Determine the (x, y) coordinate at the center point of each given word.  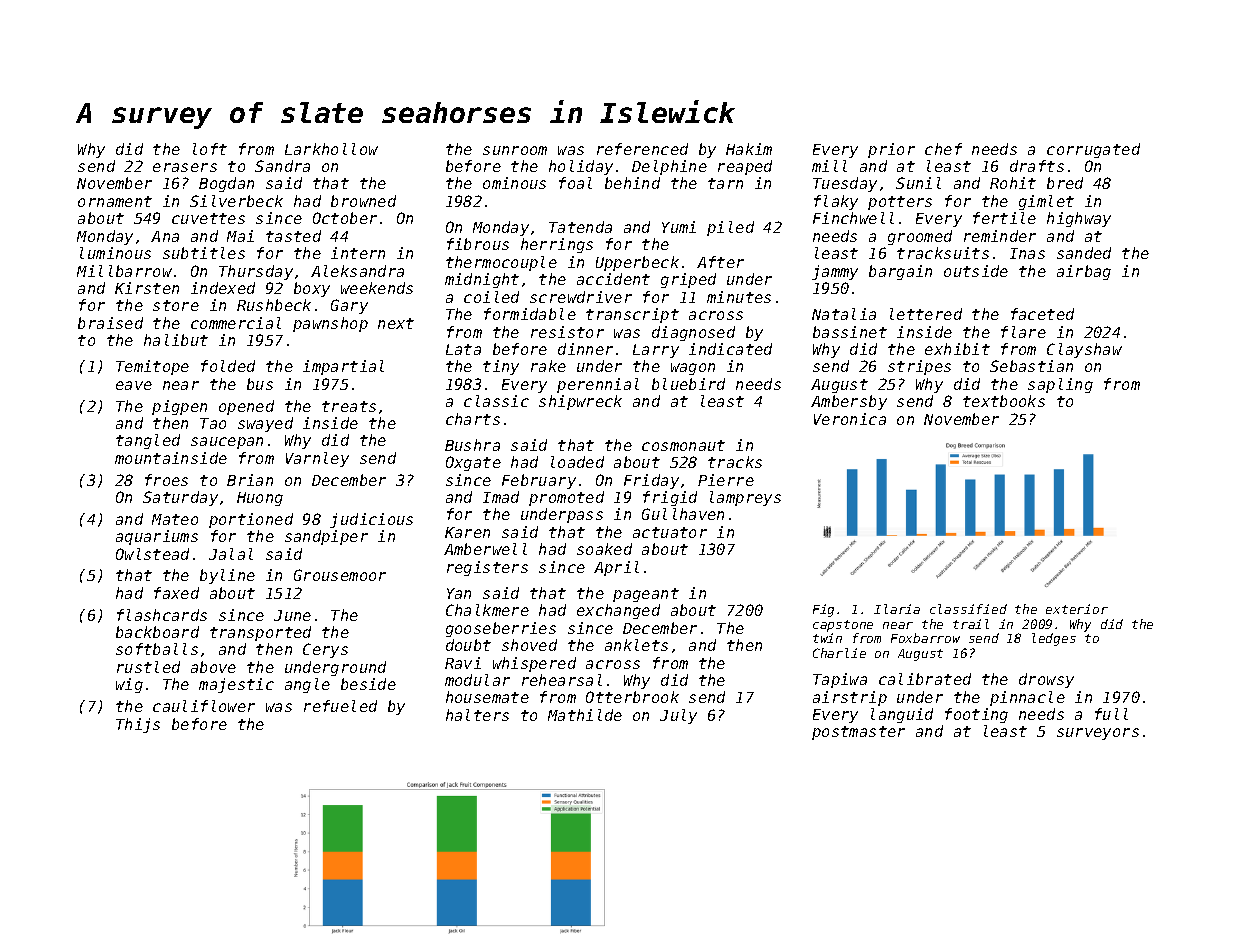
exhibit (957, 349)
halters (477, 715)
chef (943, 149)
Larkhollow (331, 149)
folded (228, 366)
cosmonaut (683, 445)
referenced (642, 149)
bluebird (688, 384)
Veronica (850, 419)
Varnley (317, 459)
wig (129, 685)
